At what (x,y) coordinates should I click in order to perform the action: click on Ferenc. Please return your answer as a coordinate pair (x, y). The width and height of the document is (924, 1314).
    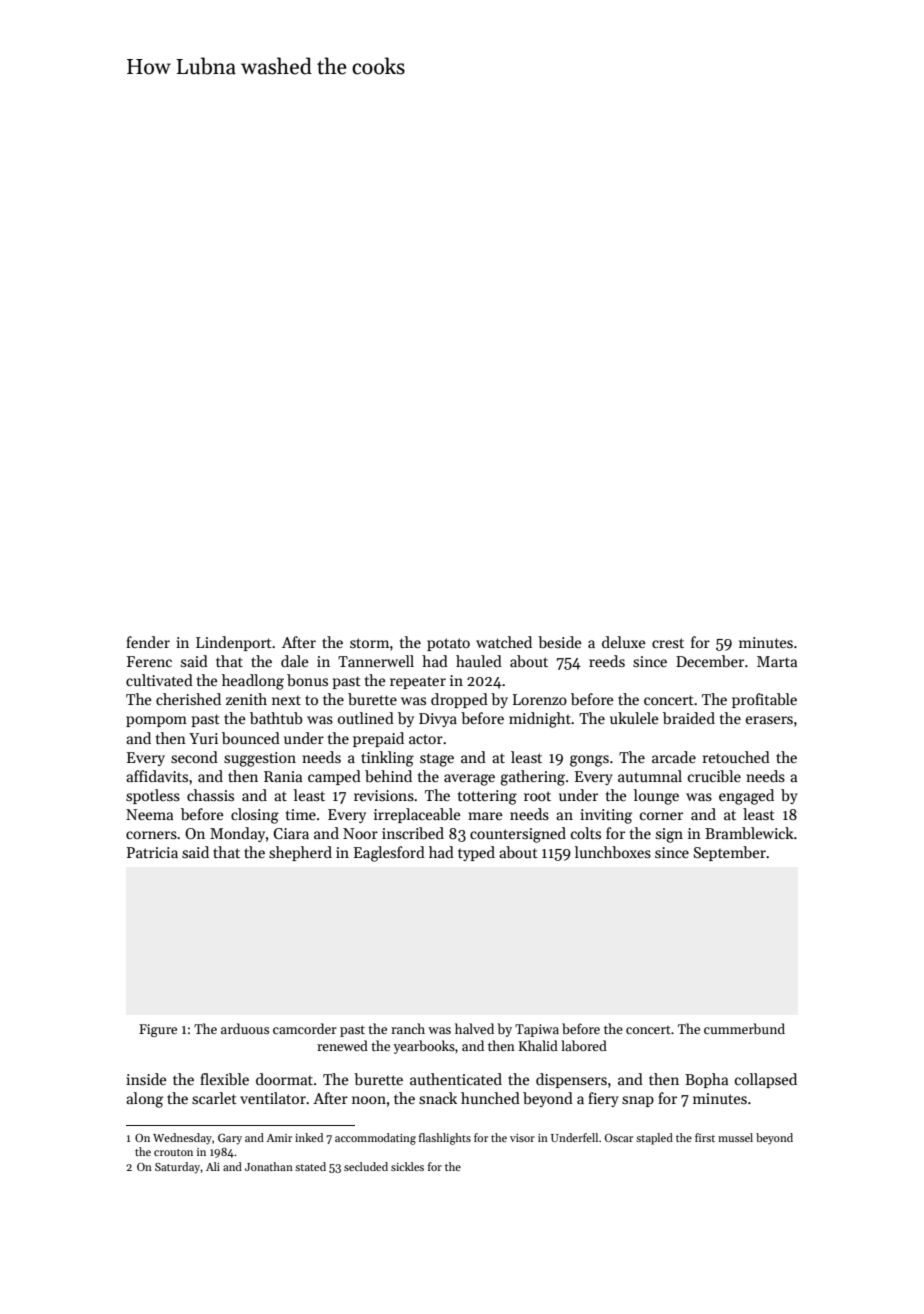
    Looking at the image, I should click on (149, 661).
